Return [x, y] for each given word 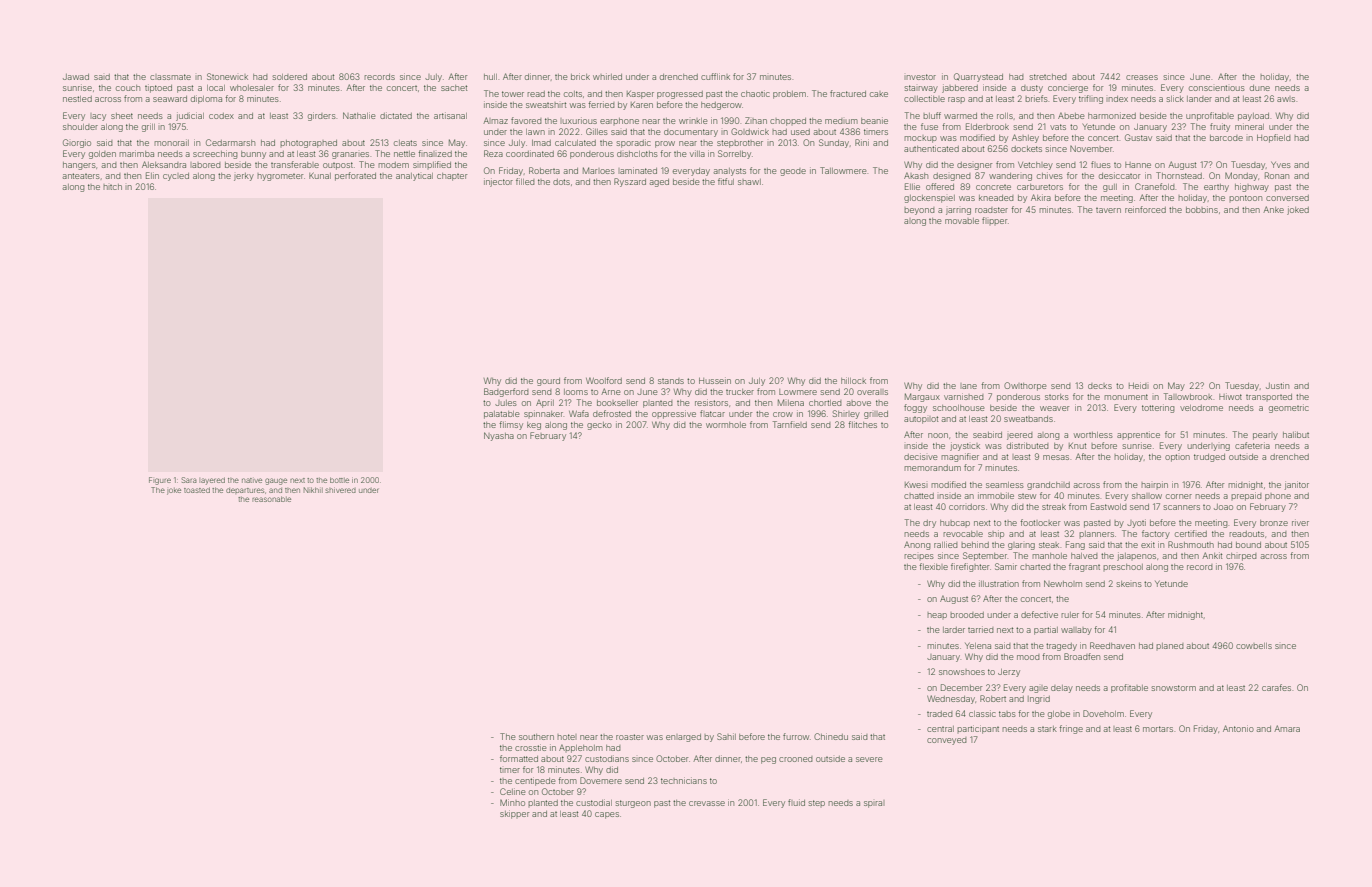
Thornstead [1179, 175]
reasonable [271, 499]
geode [793, 172]
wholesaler [252, 88]
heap [937, 615]
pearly [1265, 436]
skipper [514, 815]
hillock [853, 381]
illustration [999, 584]
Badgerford [506, 392]
